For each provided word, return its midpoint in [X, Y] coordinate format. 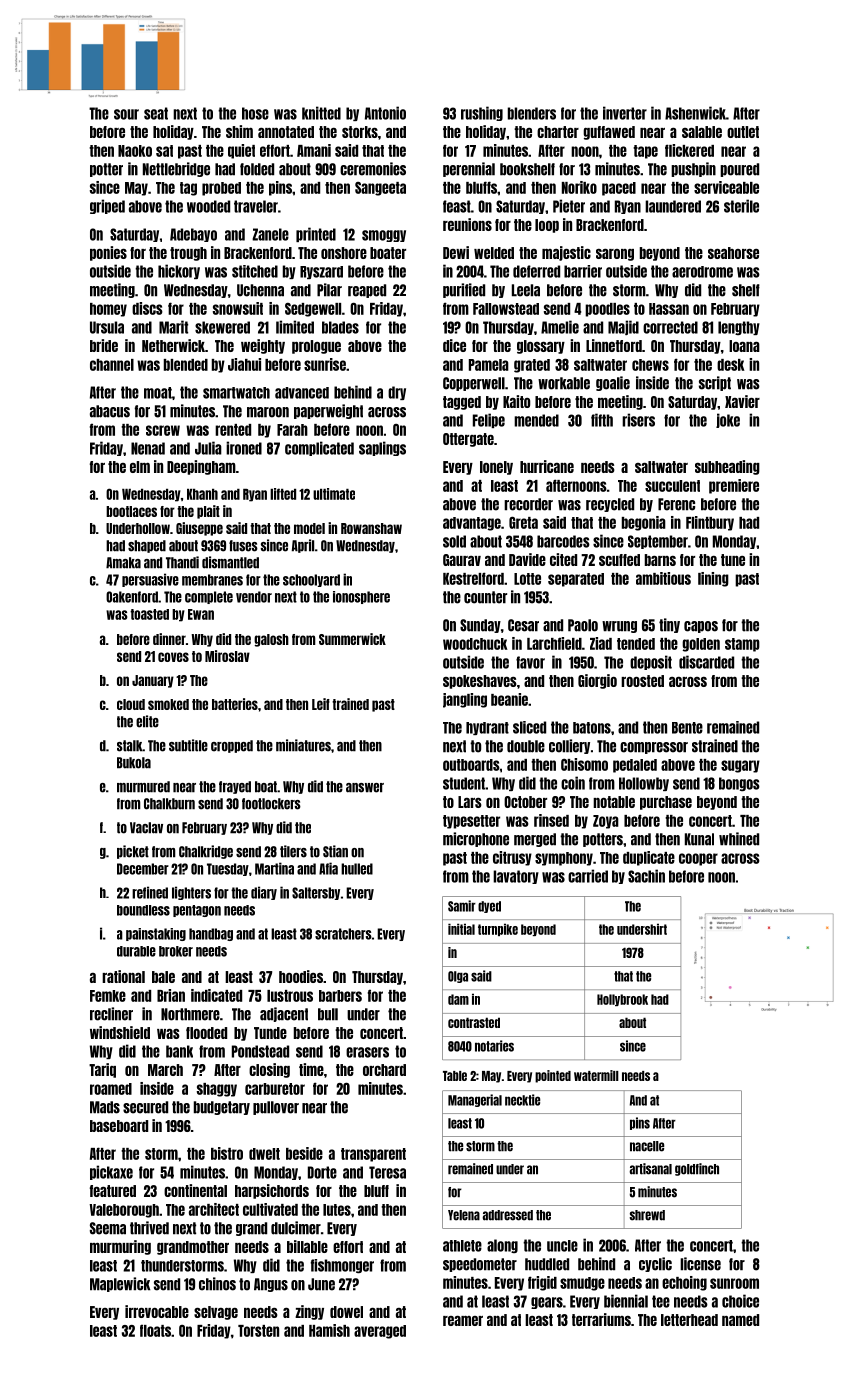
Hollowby [644, 784]
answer [365, 788]
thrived [149, 1228]
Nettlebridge [176, 169]
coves [173, 657]
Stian [335, 851]
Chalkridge [206, 852]
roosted [642, 681]
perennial [469, 169]
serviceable [726, 187]
